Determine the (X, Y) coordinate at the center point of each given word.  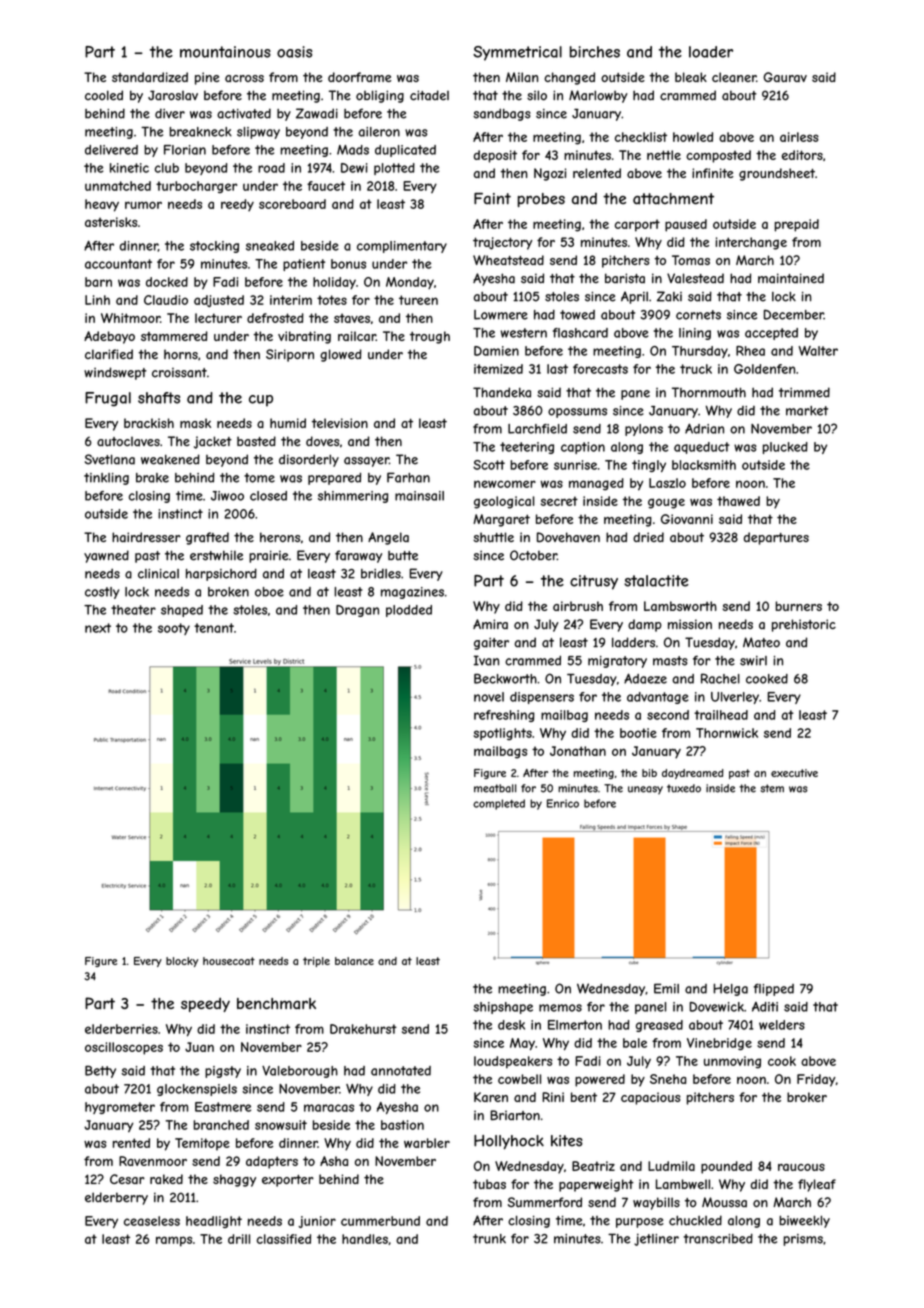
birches (595, 52)
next (98, 628)
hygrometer (120, 1108)
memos (560, 1008)
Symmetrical (517, 53)
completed (499, 804)
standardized (150, 77)
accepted (771, 334)
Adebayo (109, 337)
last (557, 369)
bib (649, 773)
